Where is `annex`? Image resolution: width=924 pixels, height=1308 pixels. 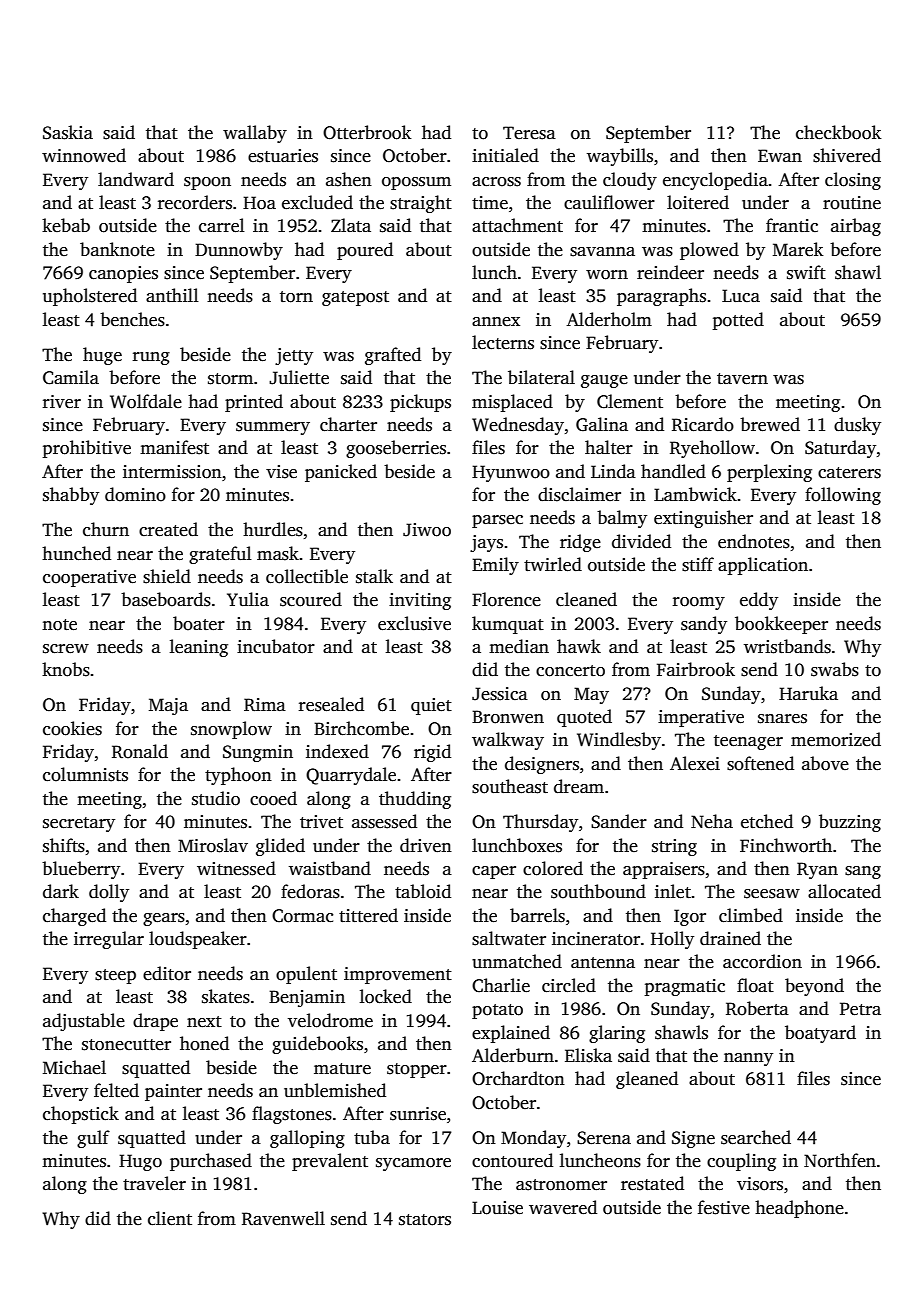
annex is located at coordinates (496, 322).
